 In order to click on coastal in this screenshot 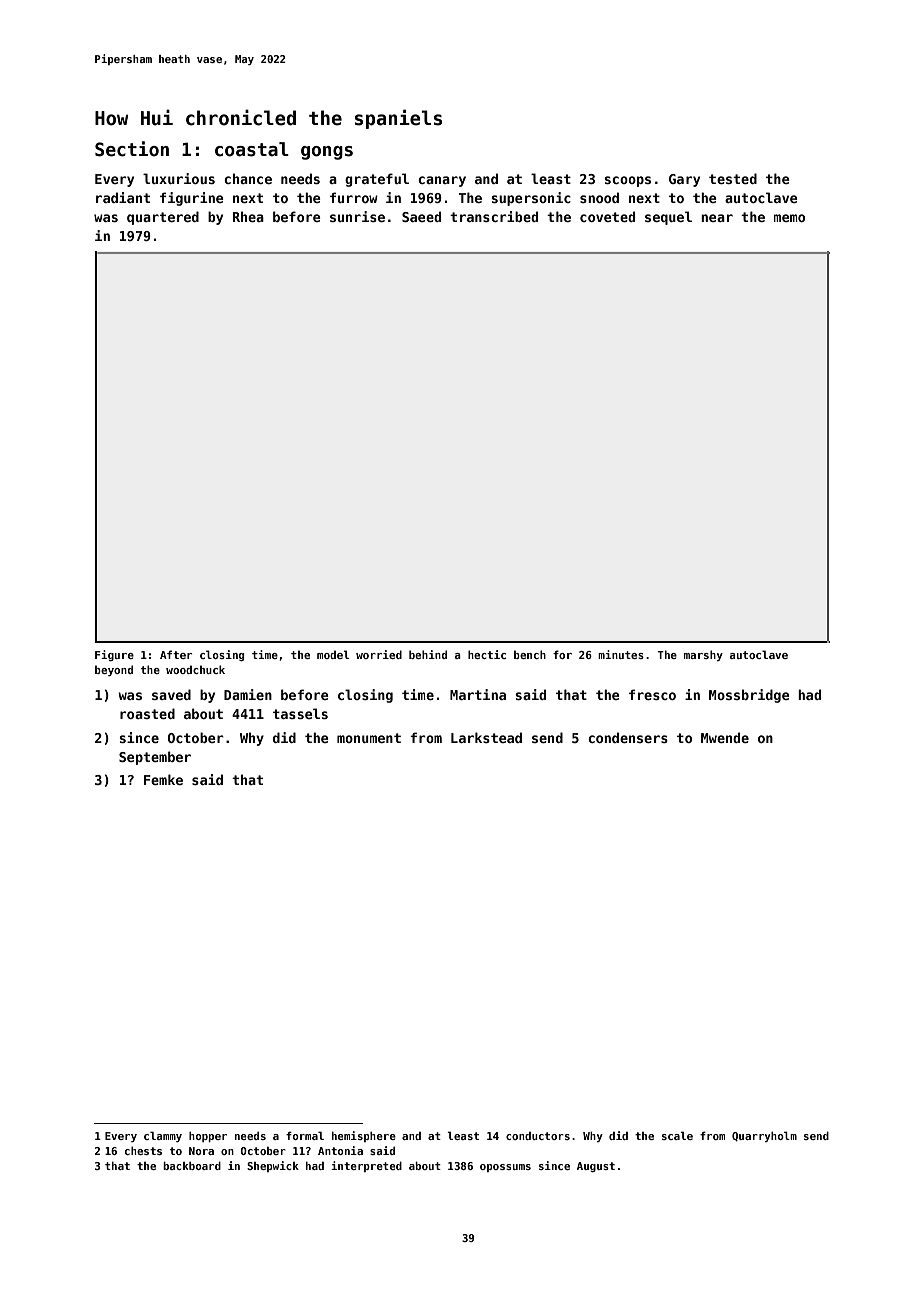, I will do `click(252, 149)`.
